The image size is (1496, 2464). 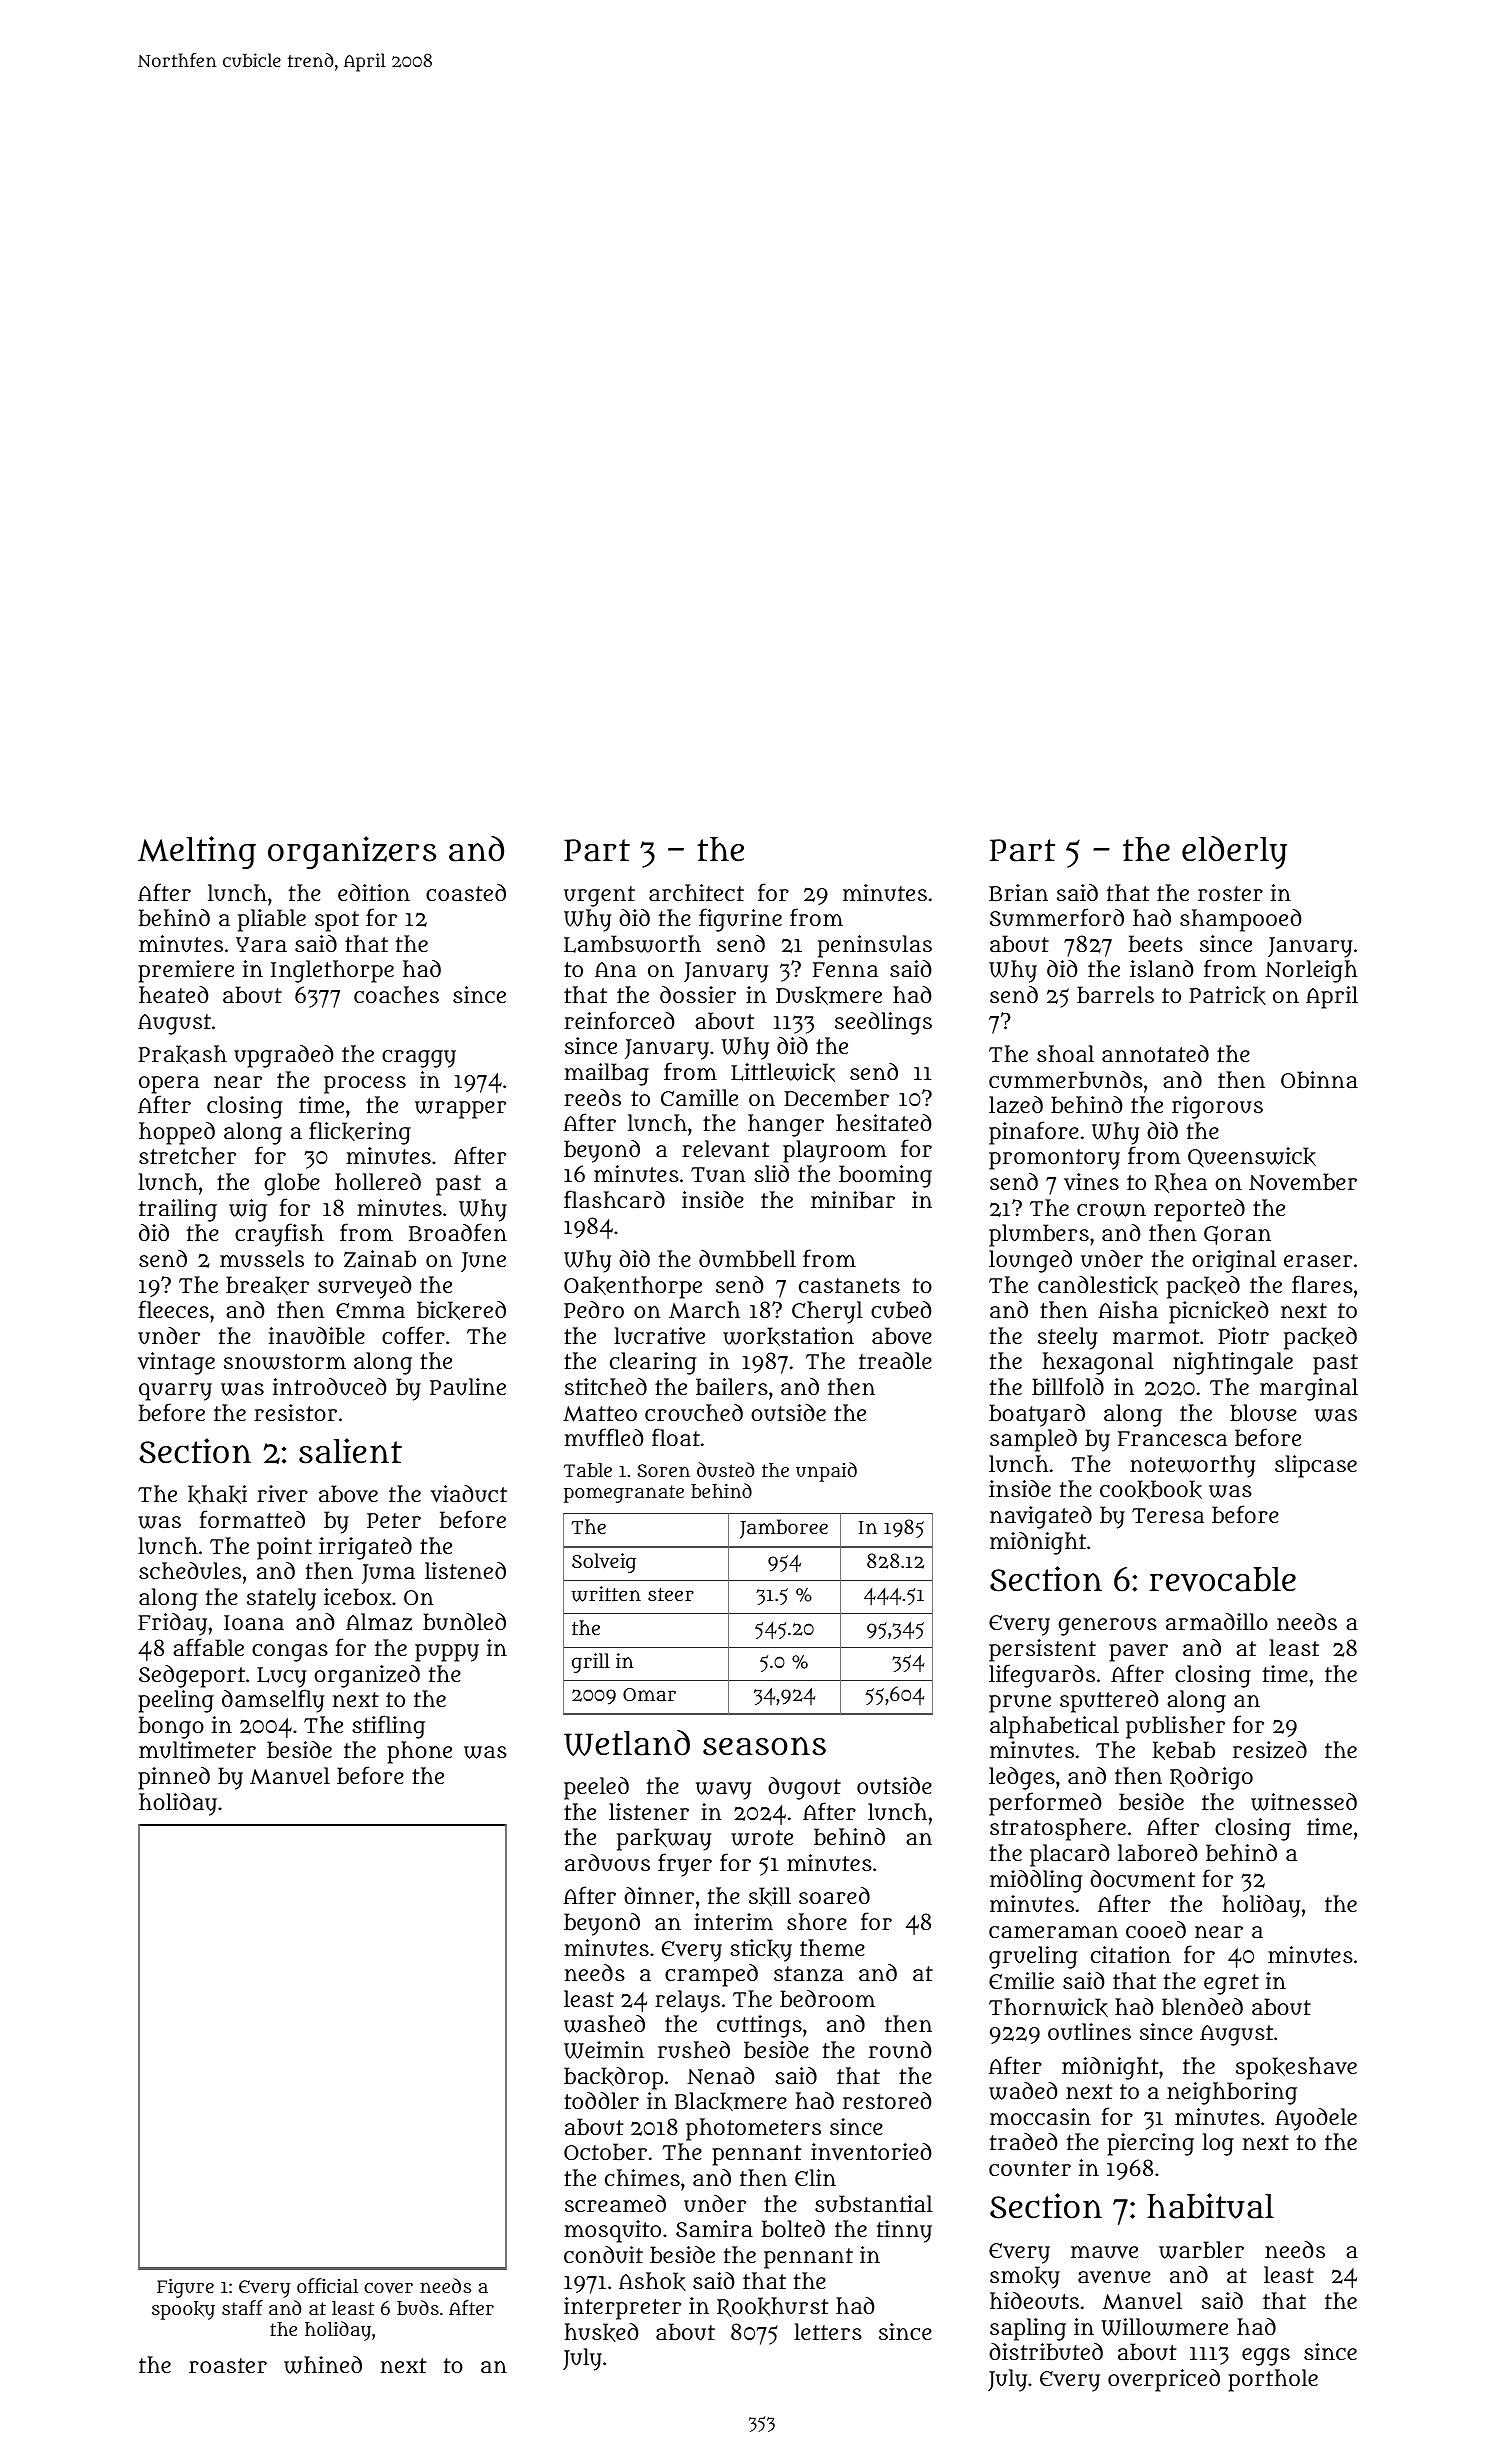 What do you see at coordinates (1318, 1261) in the screenshot?
I see `eraser` at bounding box center [1318, 1261].
